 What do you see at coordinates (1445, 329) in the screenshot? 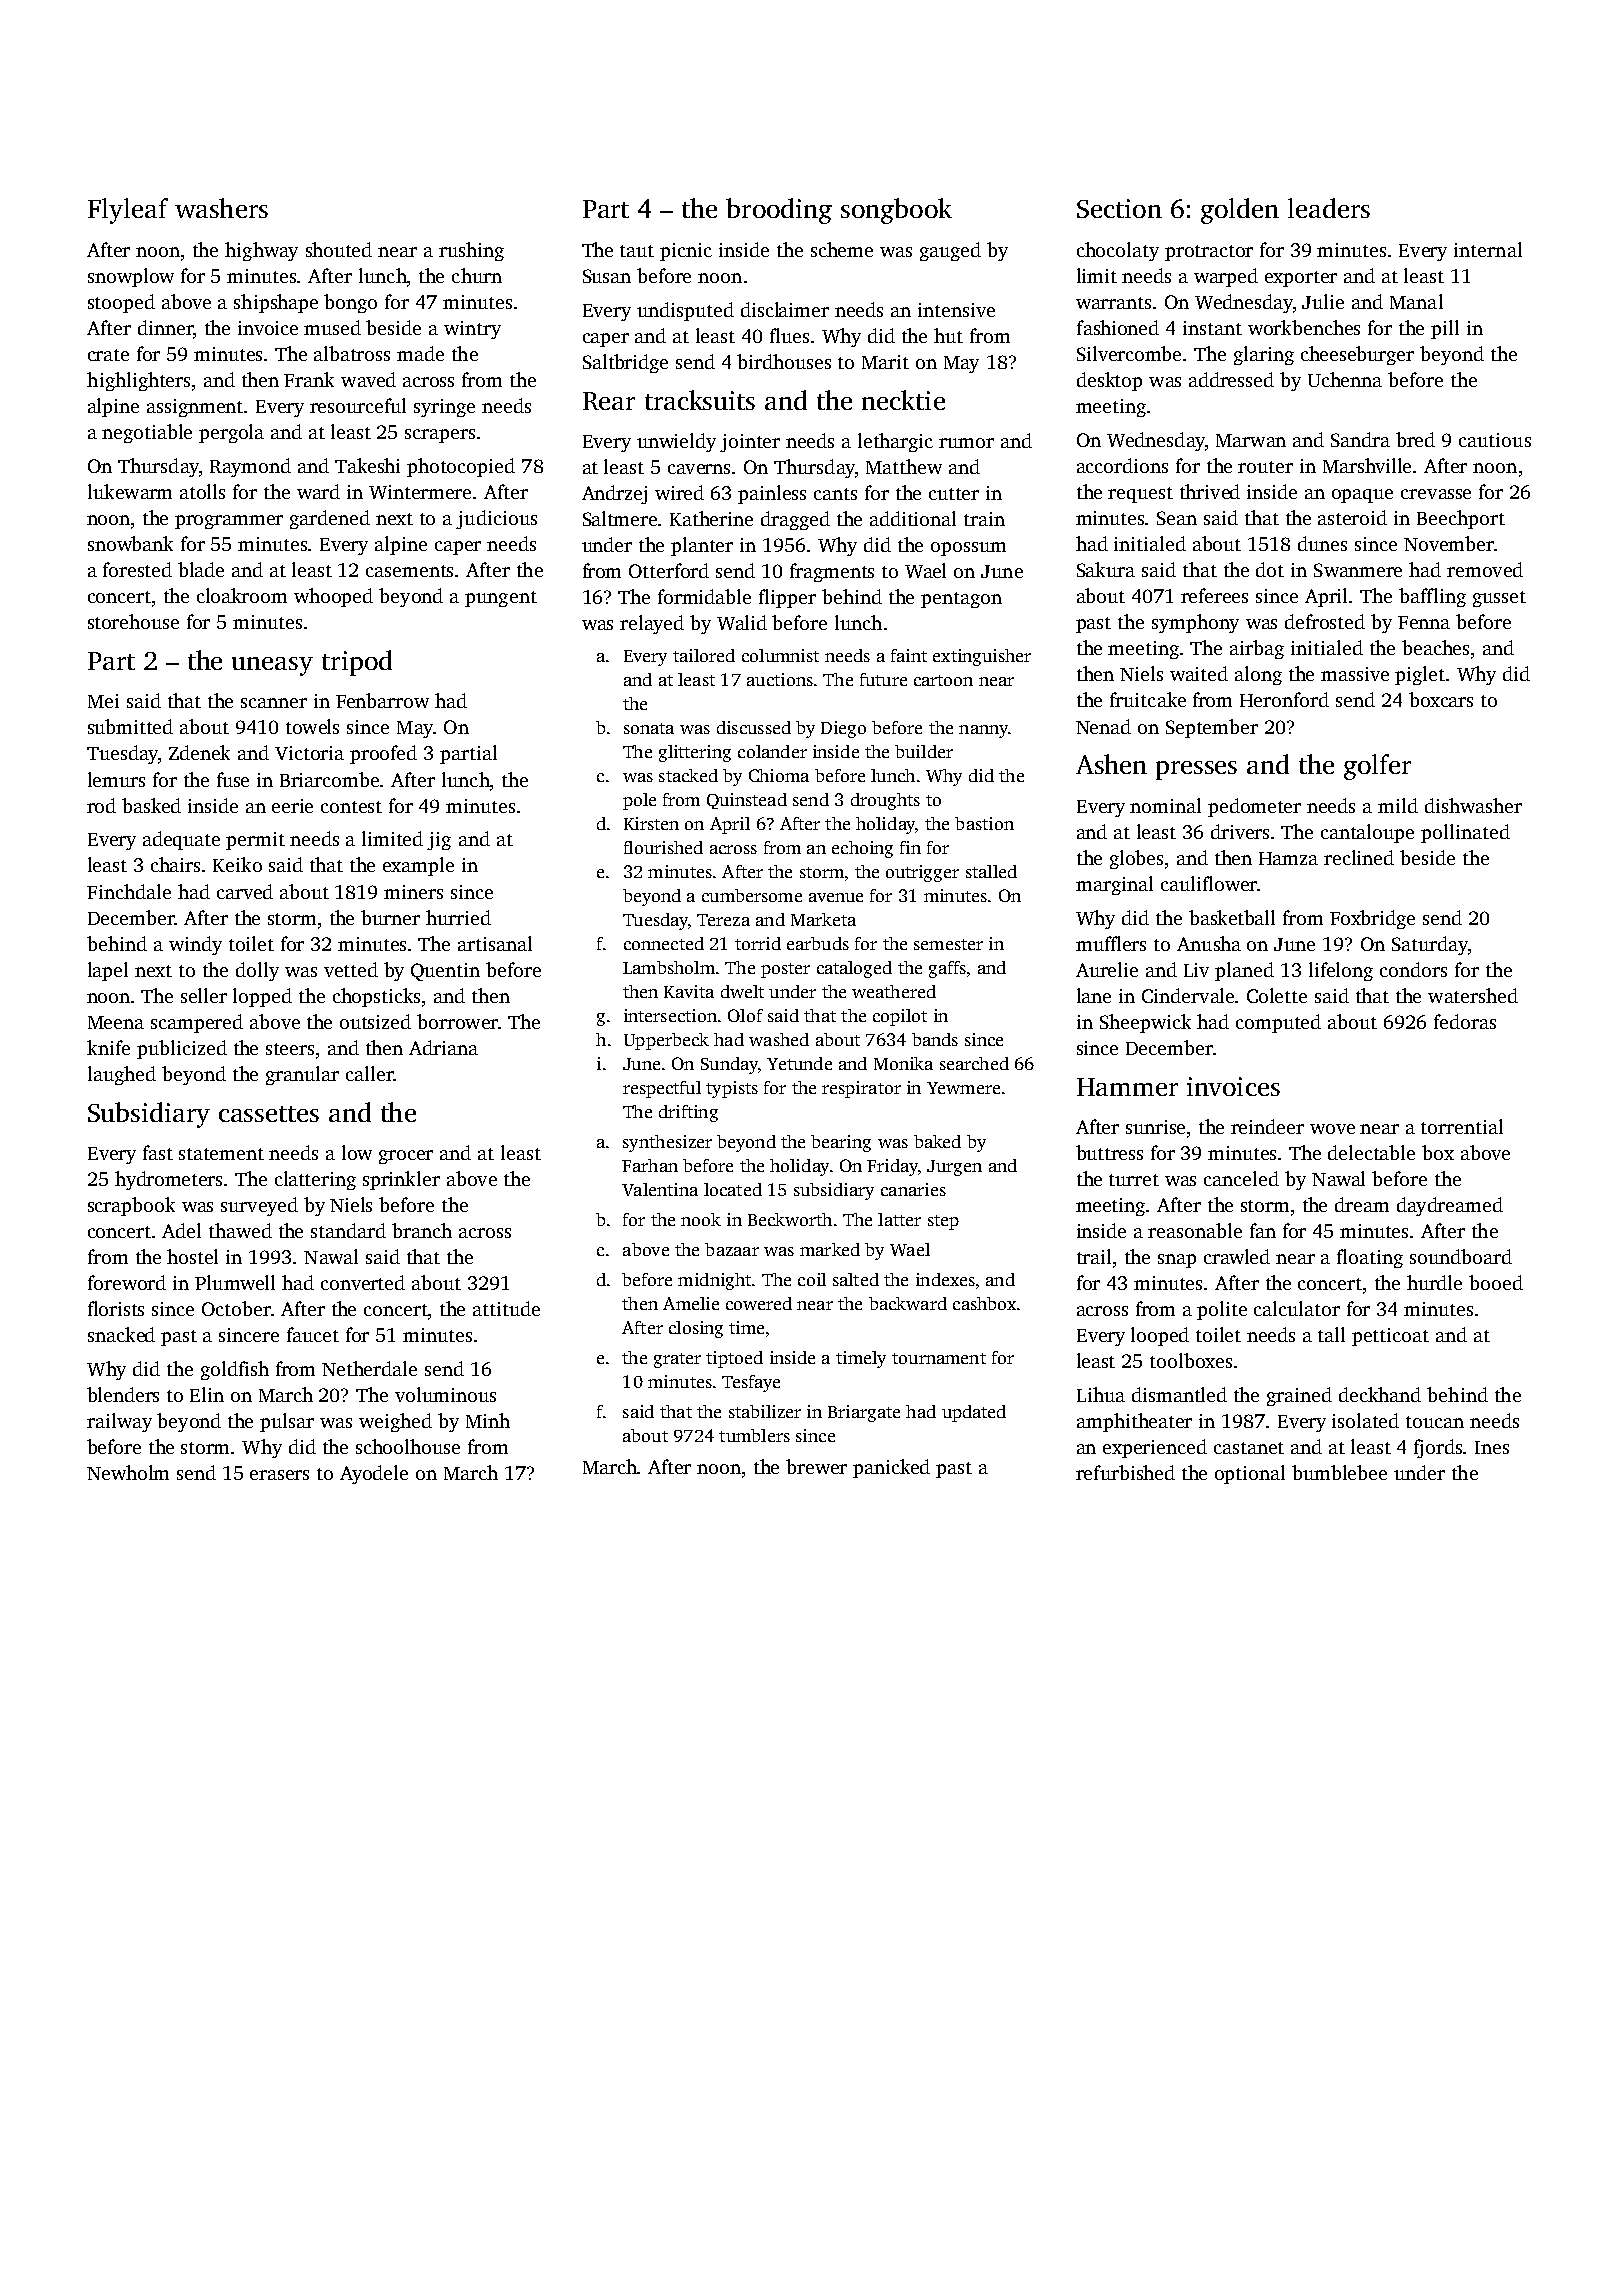
I see `pill` at bounding box center [1445, 329].
